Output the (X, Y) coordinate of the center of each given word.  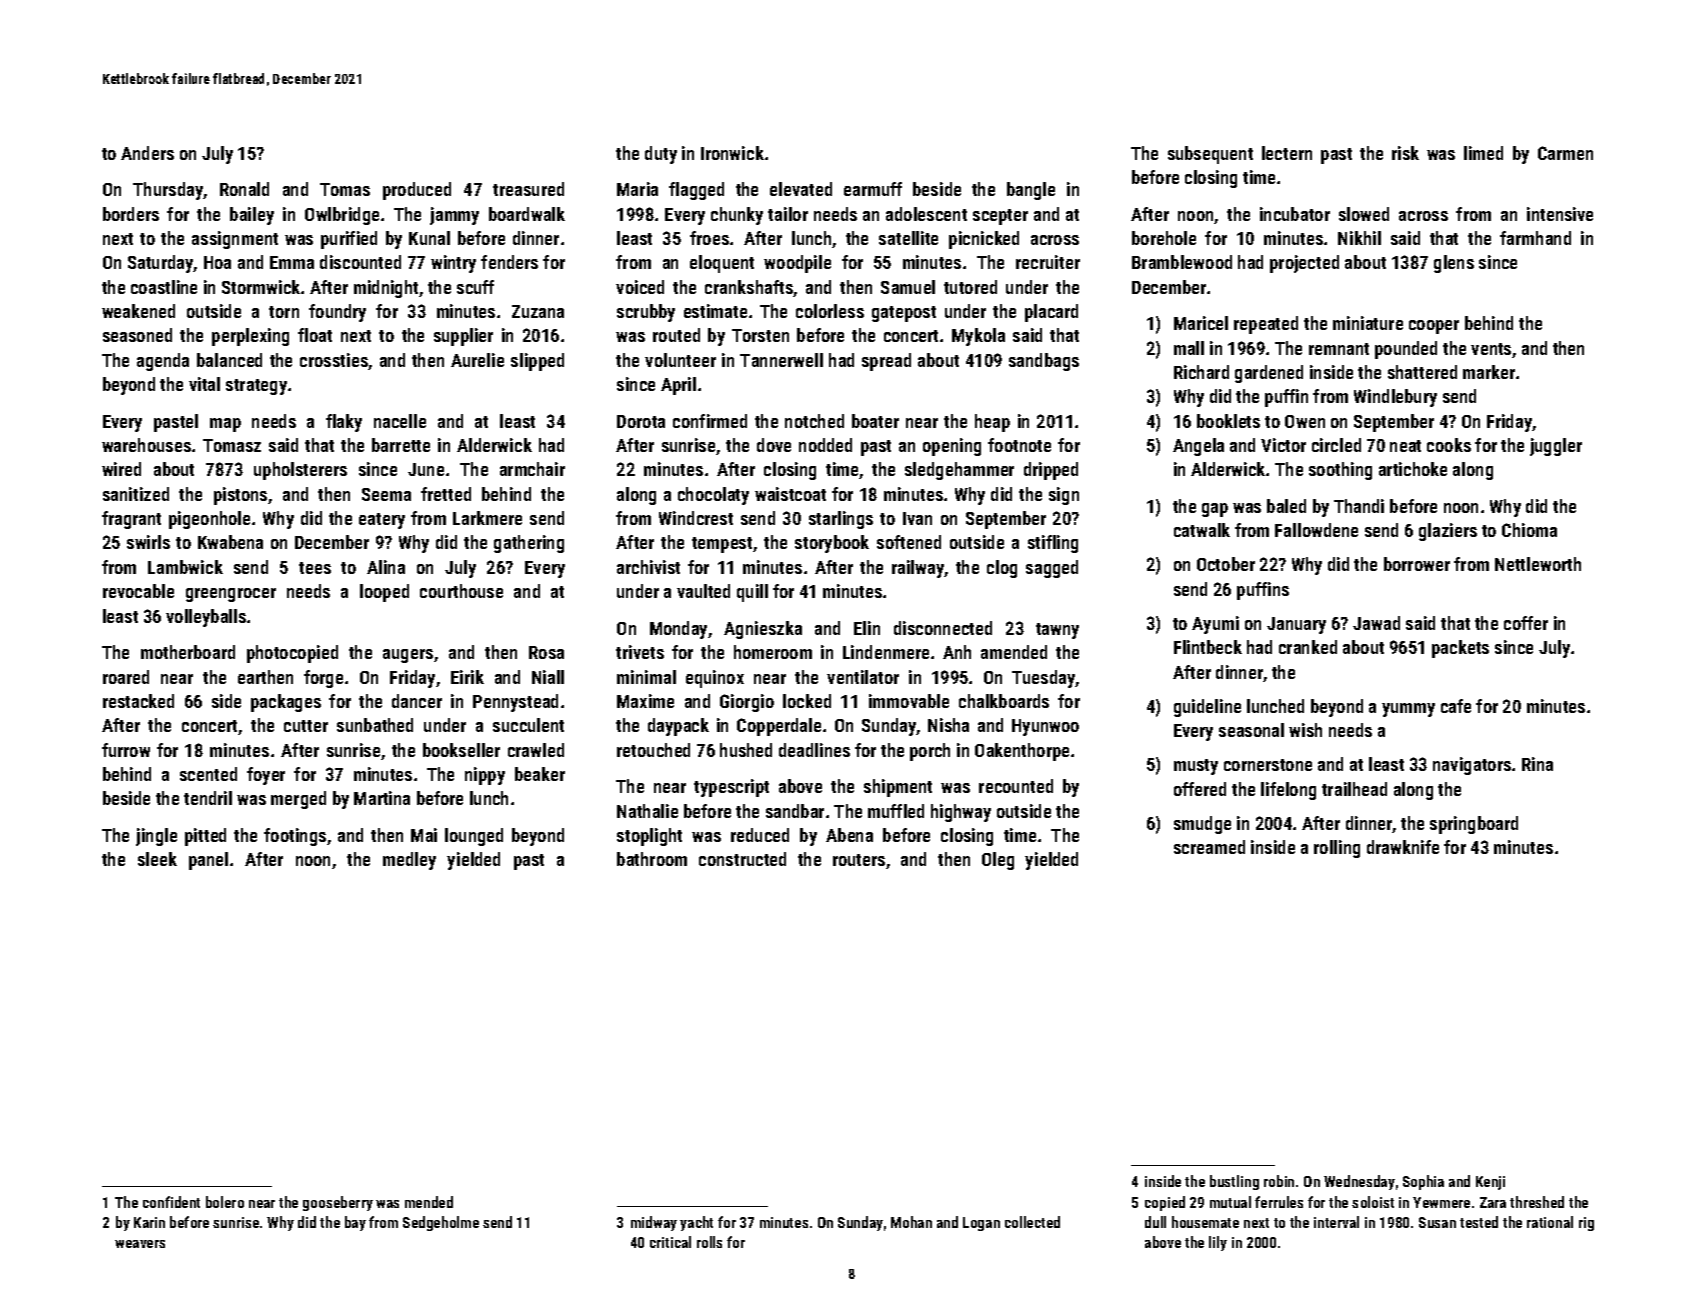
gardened (1269, 374)
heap (992, 423)
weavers (140, 1244)
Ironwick (732, 153)
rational (1550, 1222)
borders (131, 214)
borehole (1164, 238)
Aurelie (477, 360)
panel (208, 861)
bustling (1234, 1182)
